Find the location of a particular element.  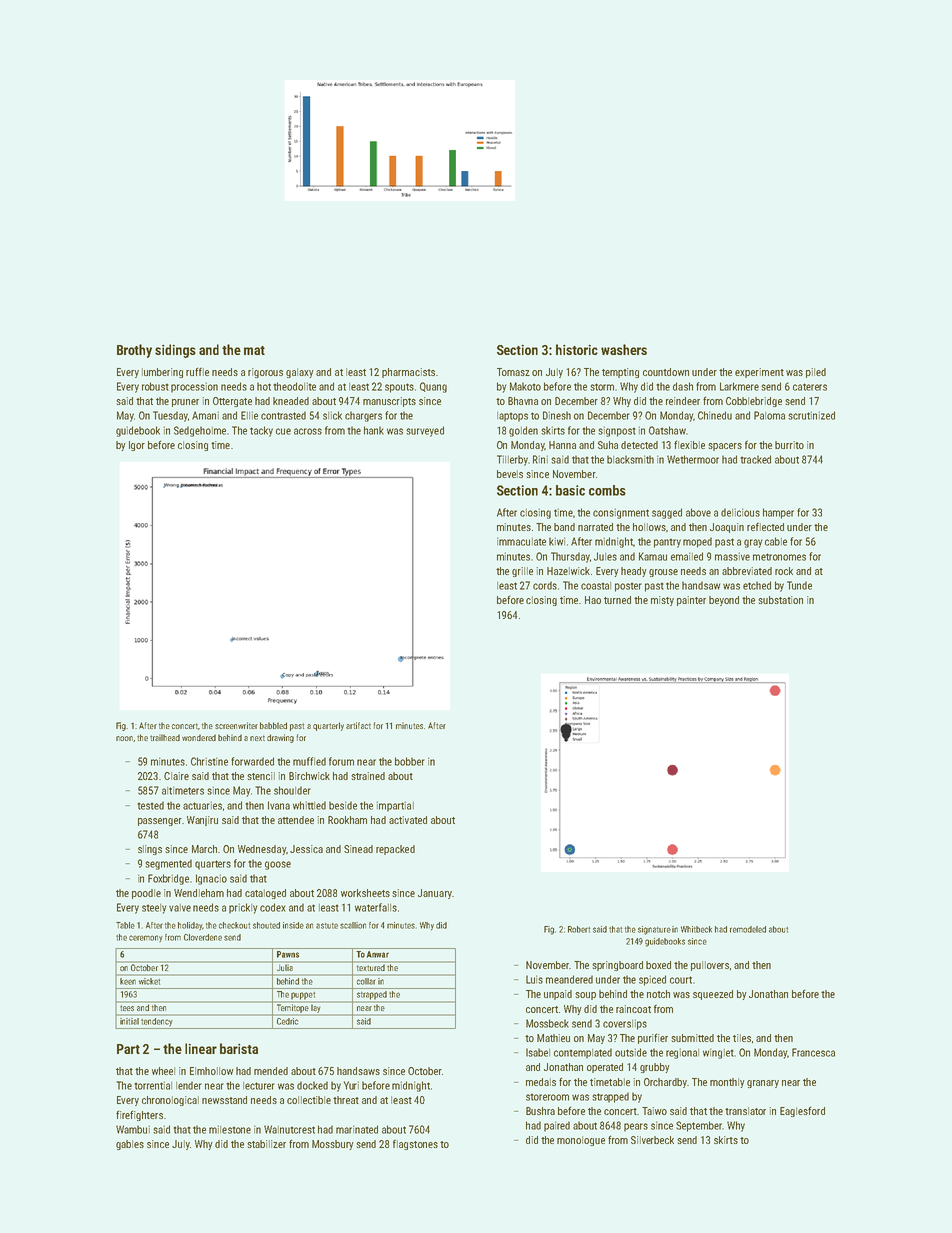

Sedgeholme is located at coordinates (200, 431).
